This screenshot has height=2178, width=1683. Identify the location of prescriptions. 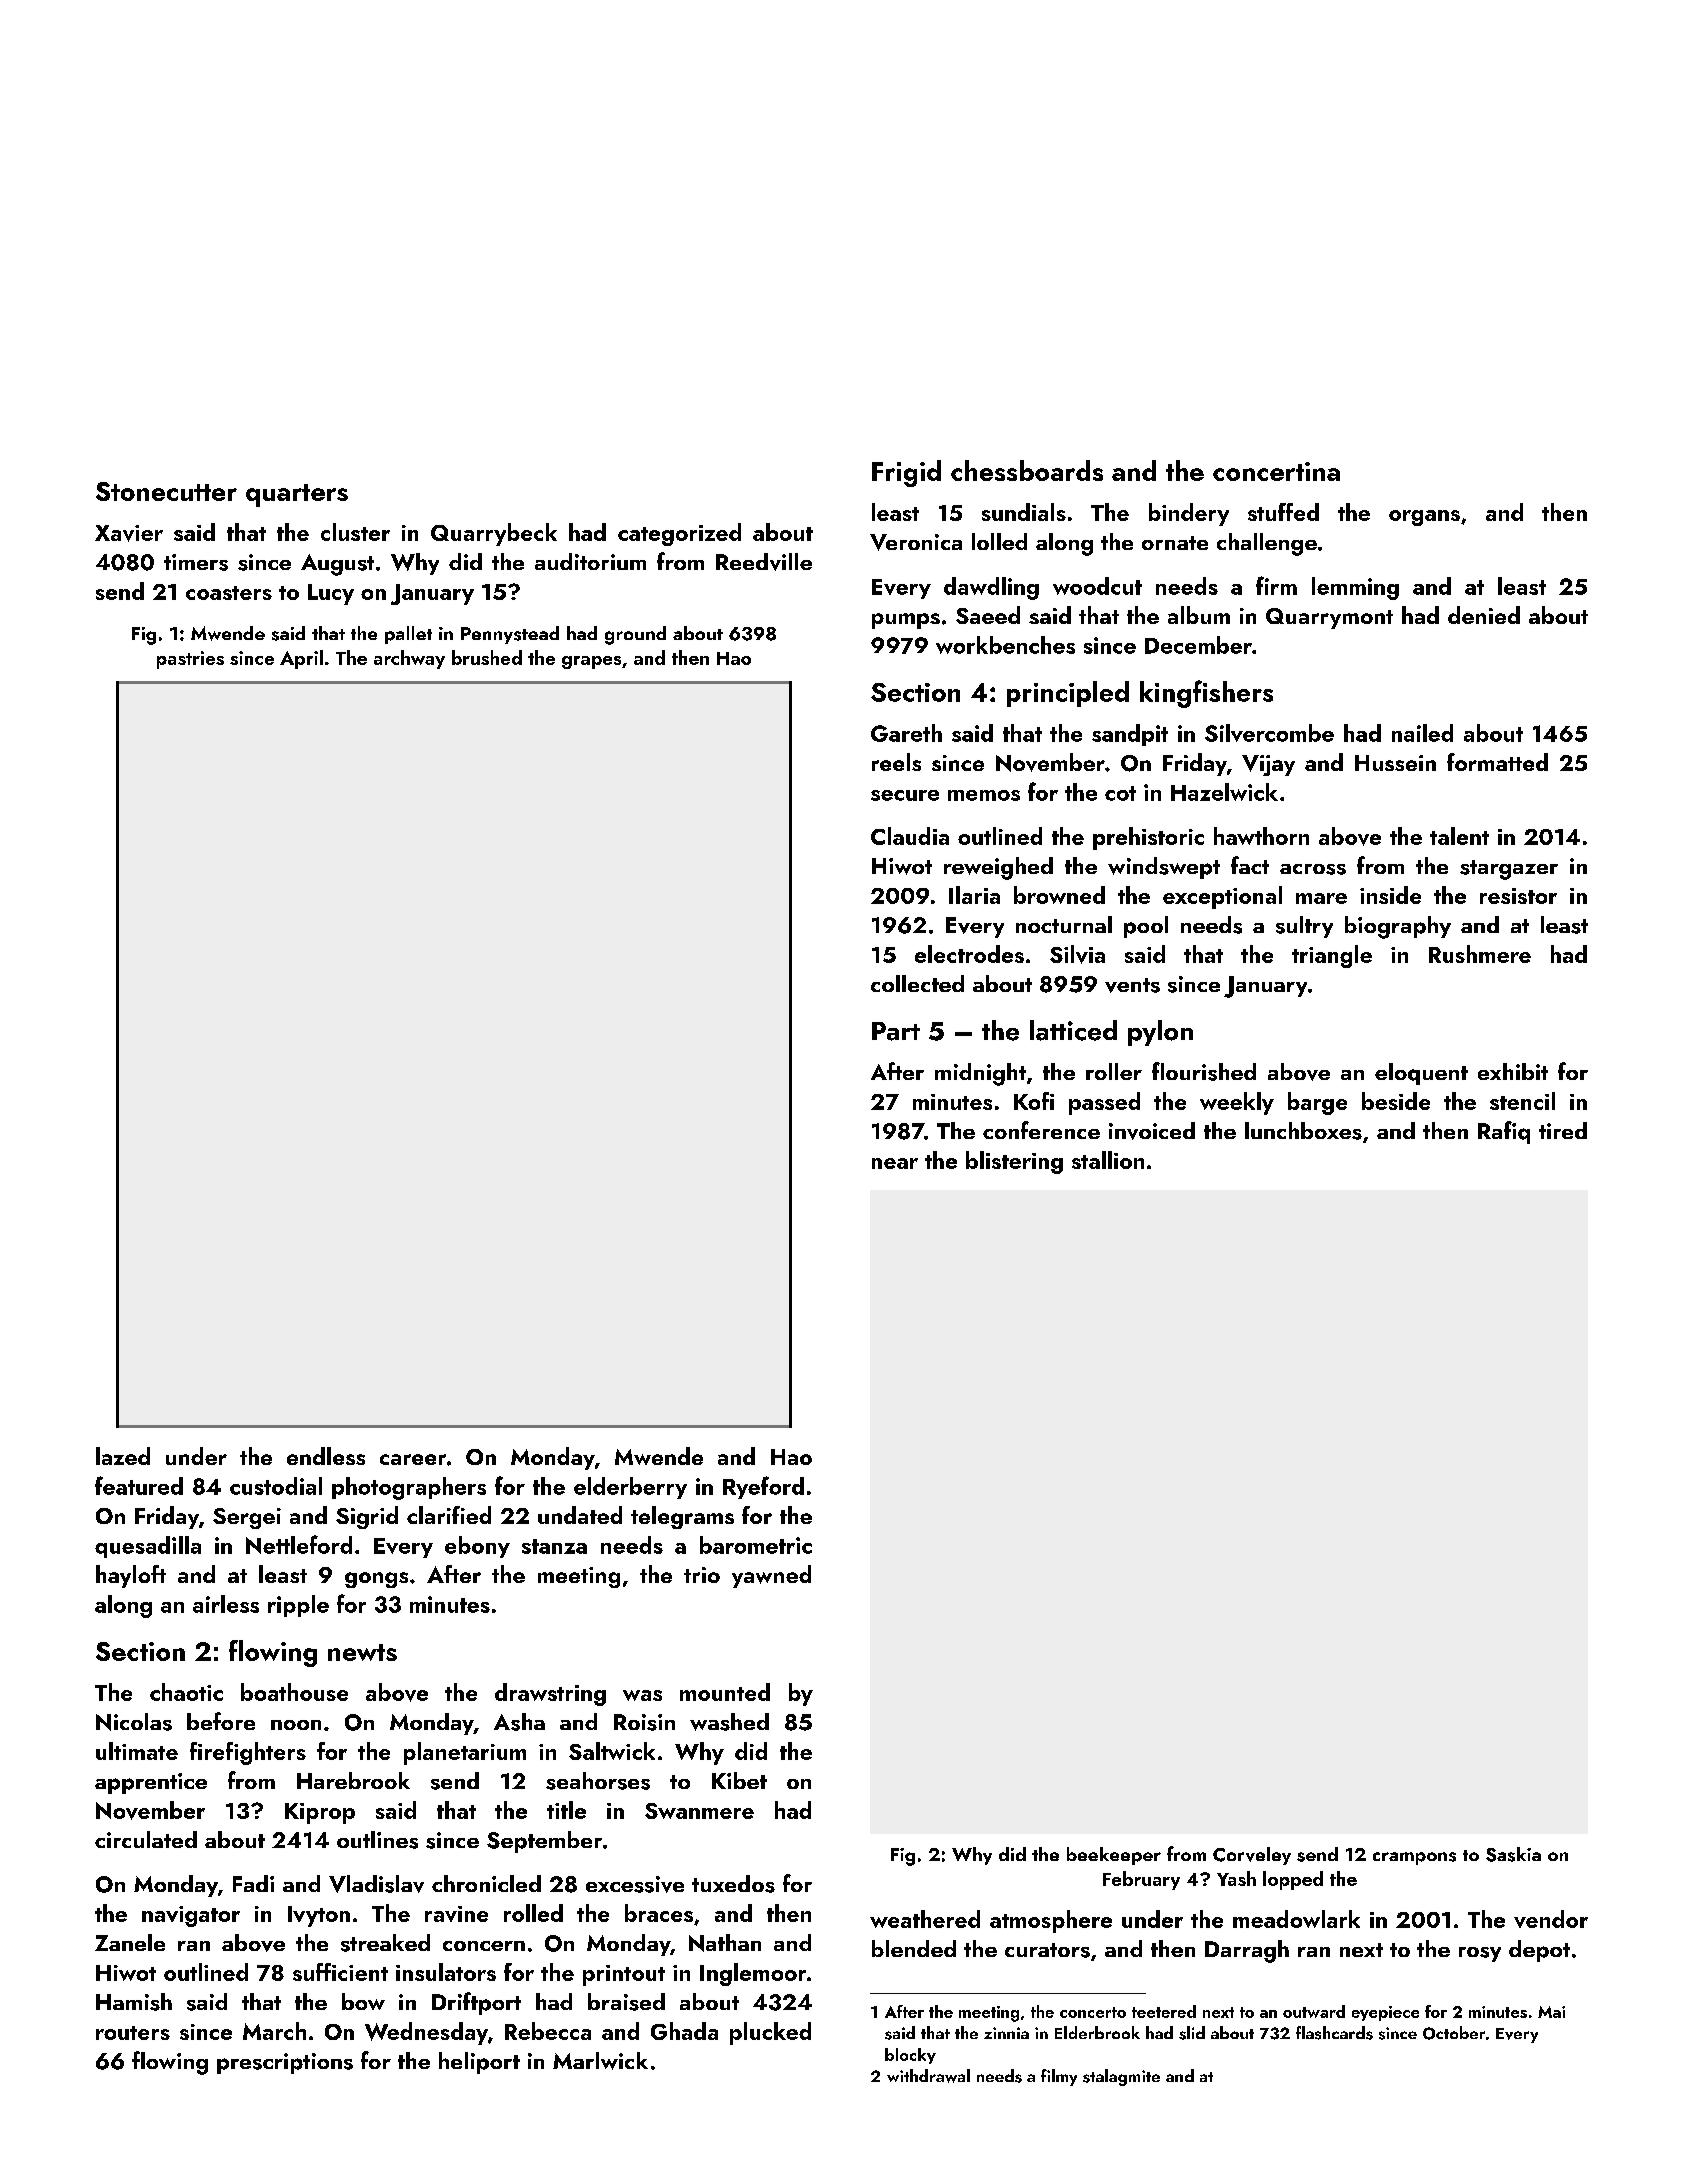
(285, 2063).
